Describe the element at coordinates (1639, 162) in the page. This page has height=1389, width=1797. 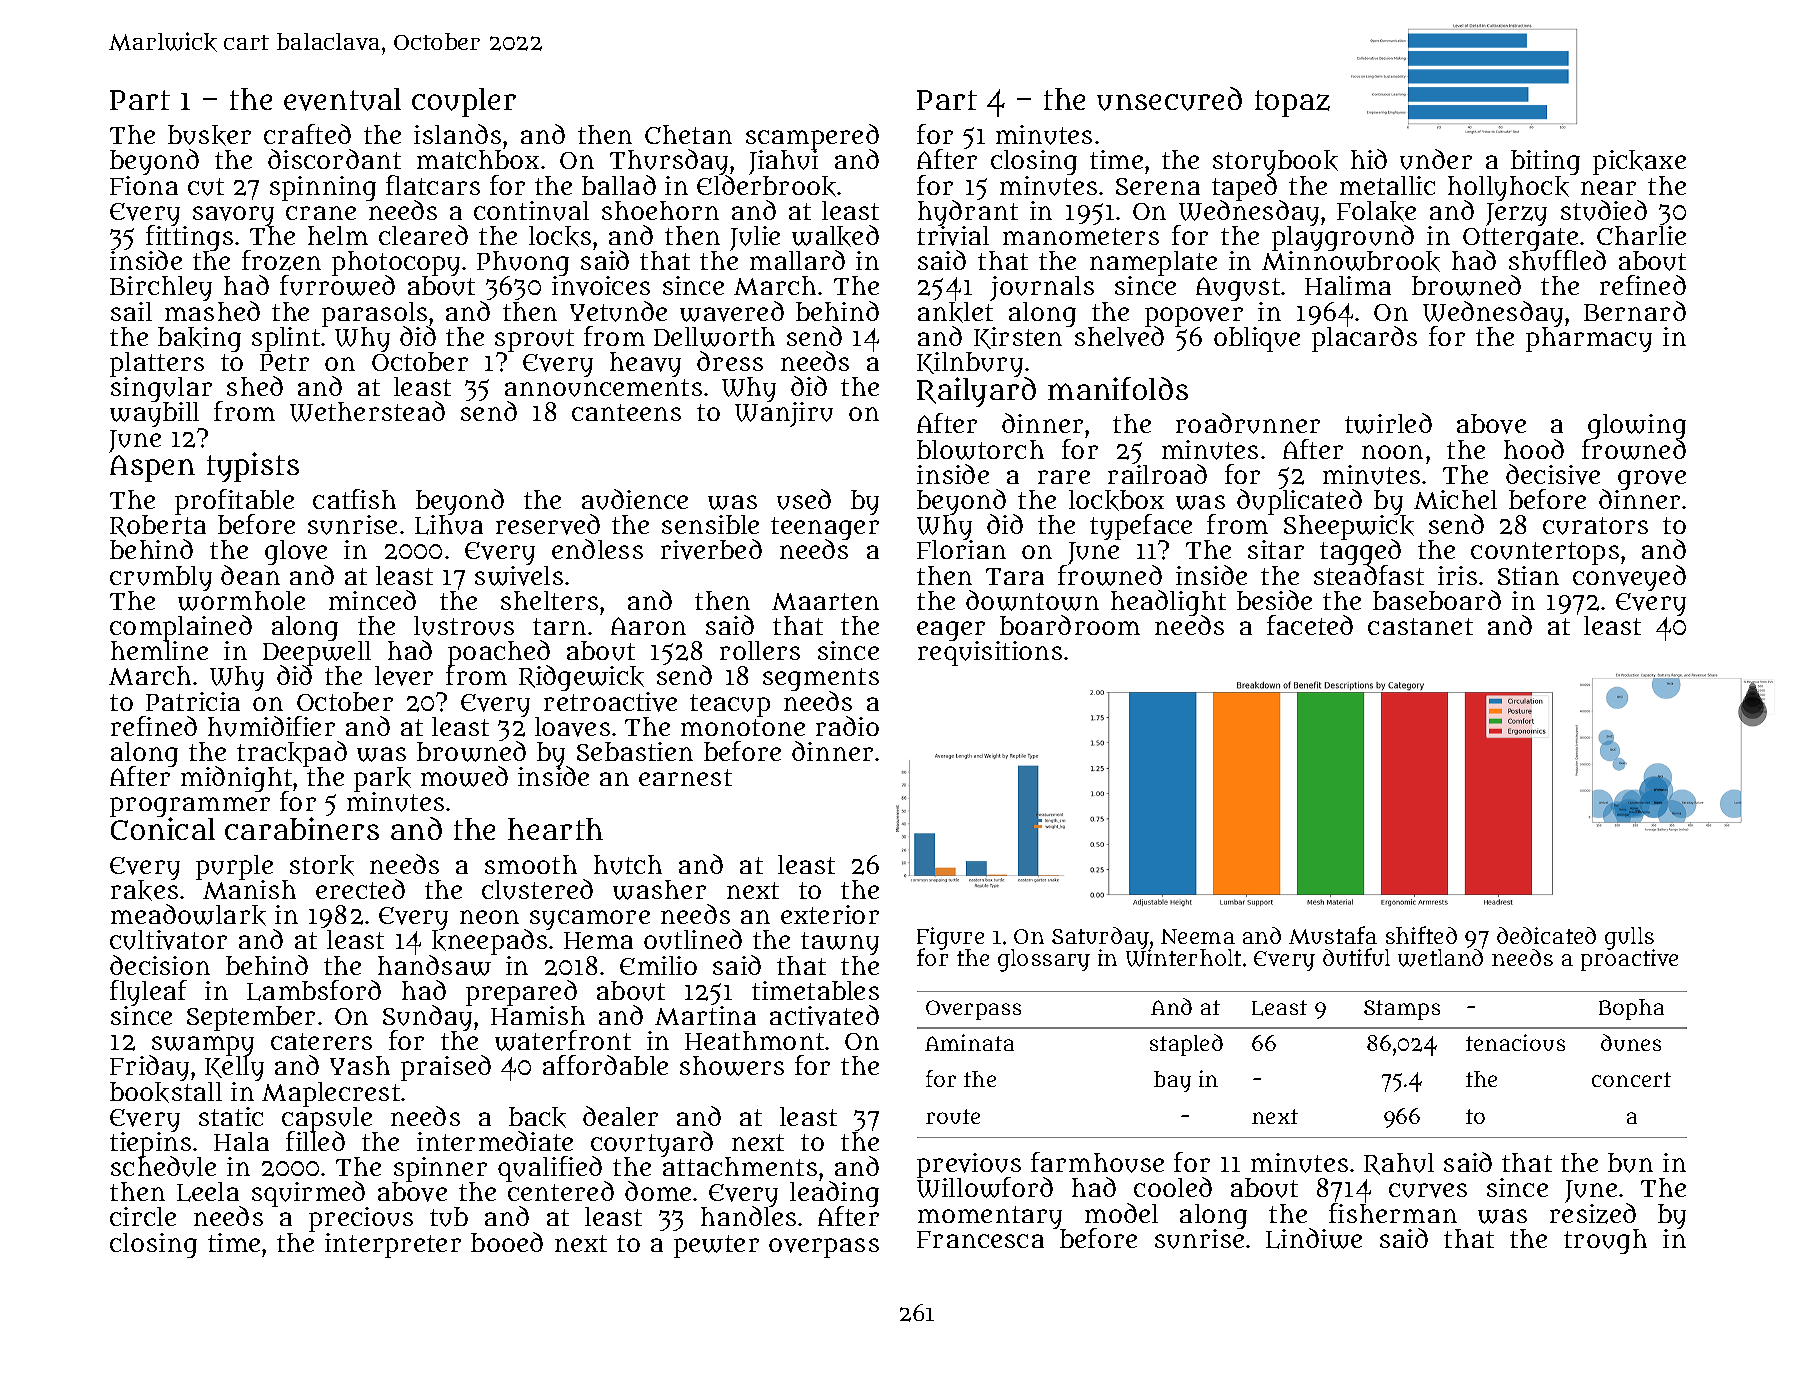
I see `pickaxe` at that location.
